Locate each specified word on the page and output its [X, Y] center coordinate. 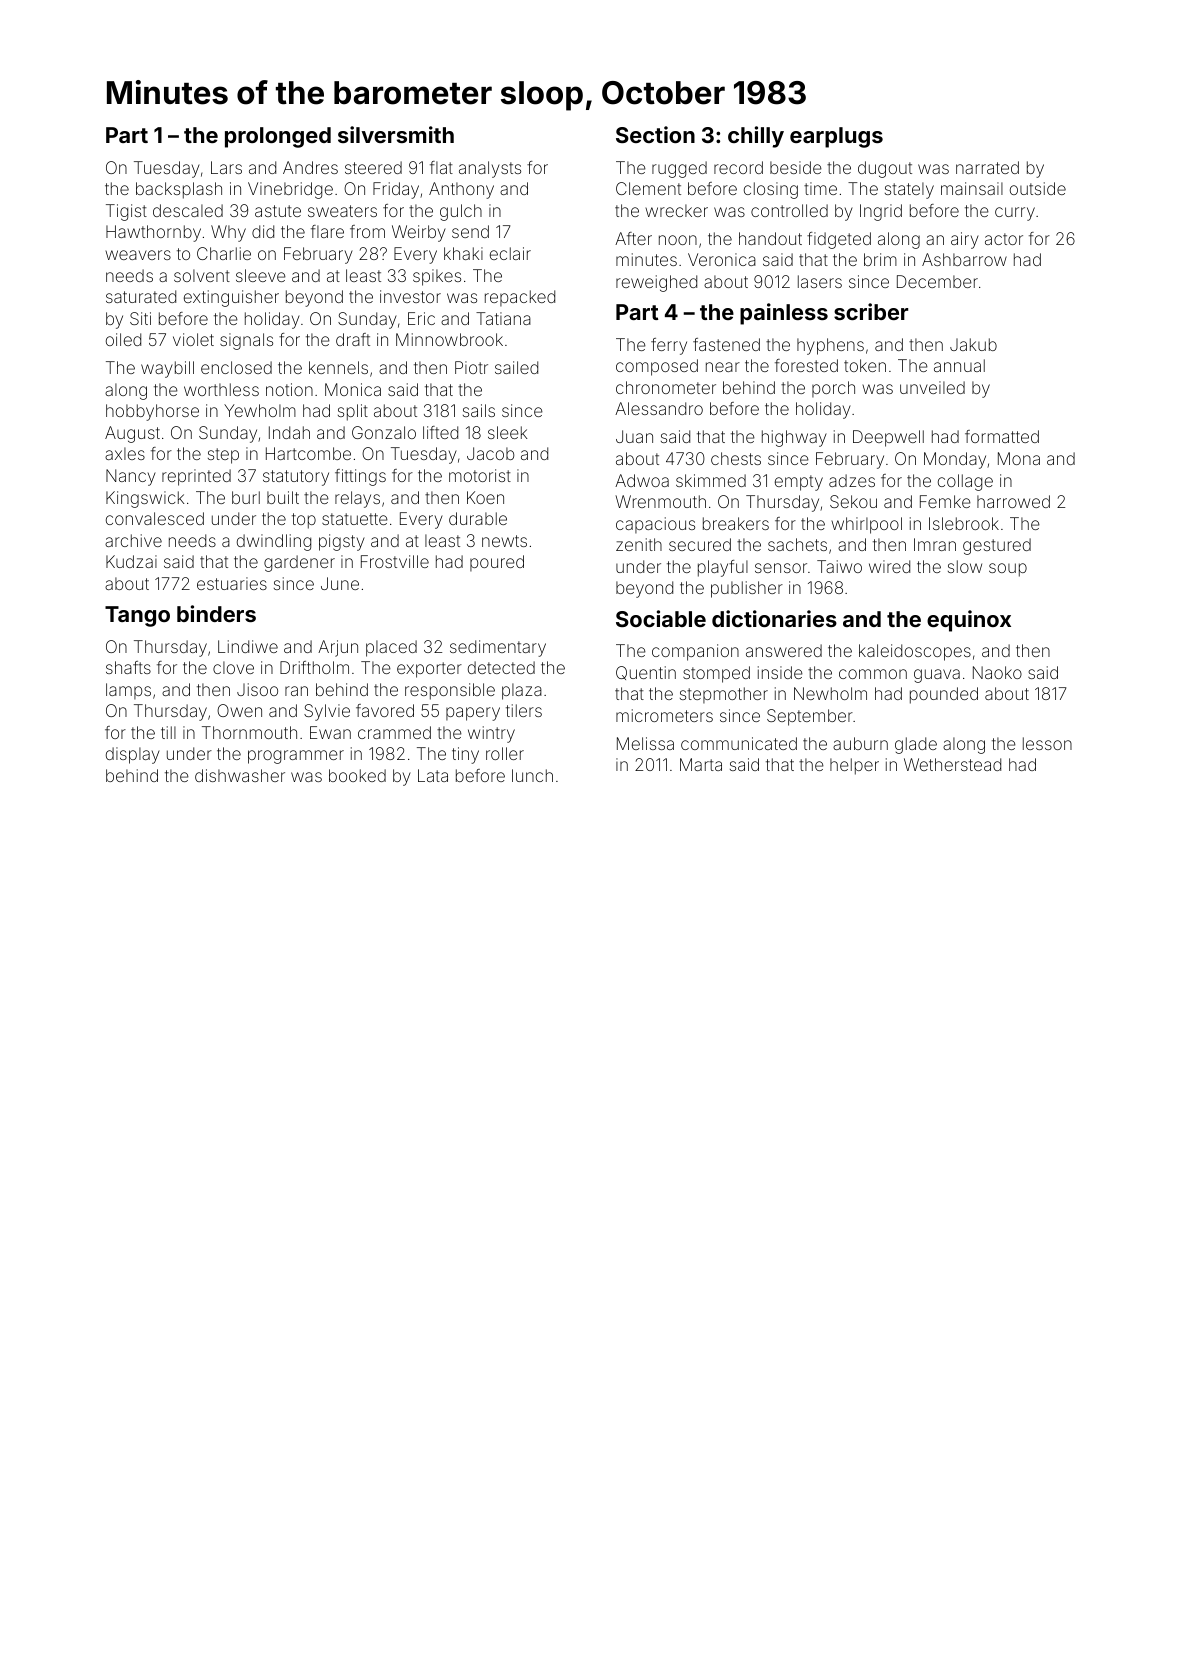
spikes [437, 277]
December [937, 281]
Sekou [853, 501]
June [340, 583]
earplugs [836, 137]
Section [655, 134]
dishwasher [240, 775]
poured [497, 563]
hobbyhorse [152, 412]
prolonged [278, 137]
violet [193, 339]
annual [959, 365]
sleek [507, 432]
